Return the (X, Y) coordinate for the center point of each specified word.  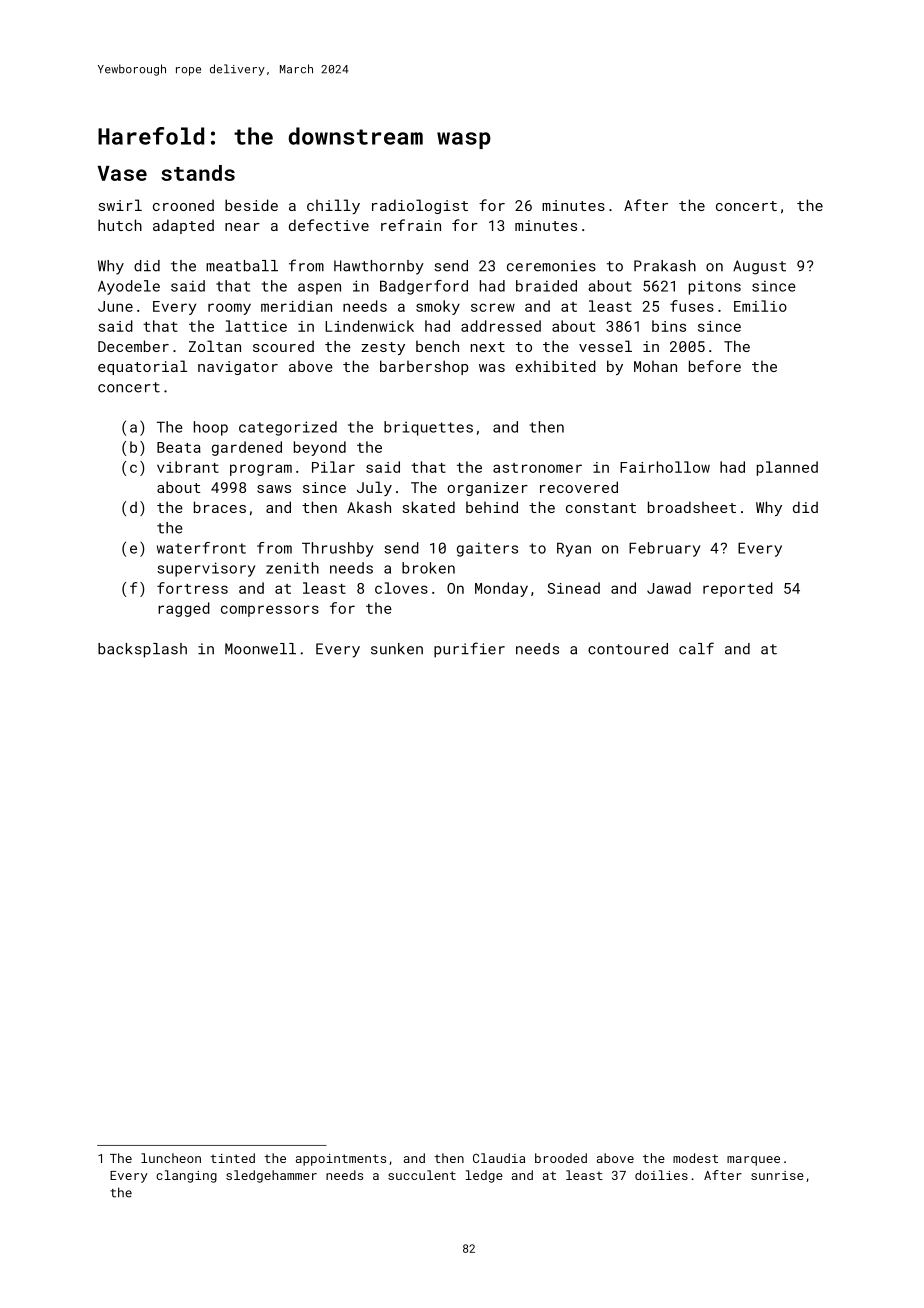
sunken (397, 649)
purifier (469, 650)
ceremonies (551, 266)
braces (220, 507)
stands (198, 173)
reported (738, 589)
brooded (561, 1158)
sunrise (777, 1175)
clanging (186, 1176)
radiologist (420, 206)
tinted (232, 1158)
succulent (422, 1175)
